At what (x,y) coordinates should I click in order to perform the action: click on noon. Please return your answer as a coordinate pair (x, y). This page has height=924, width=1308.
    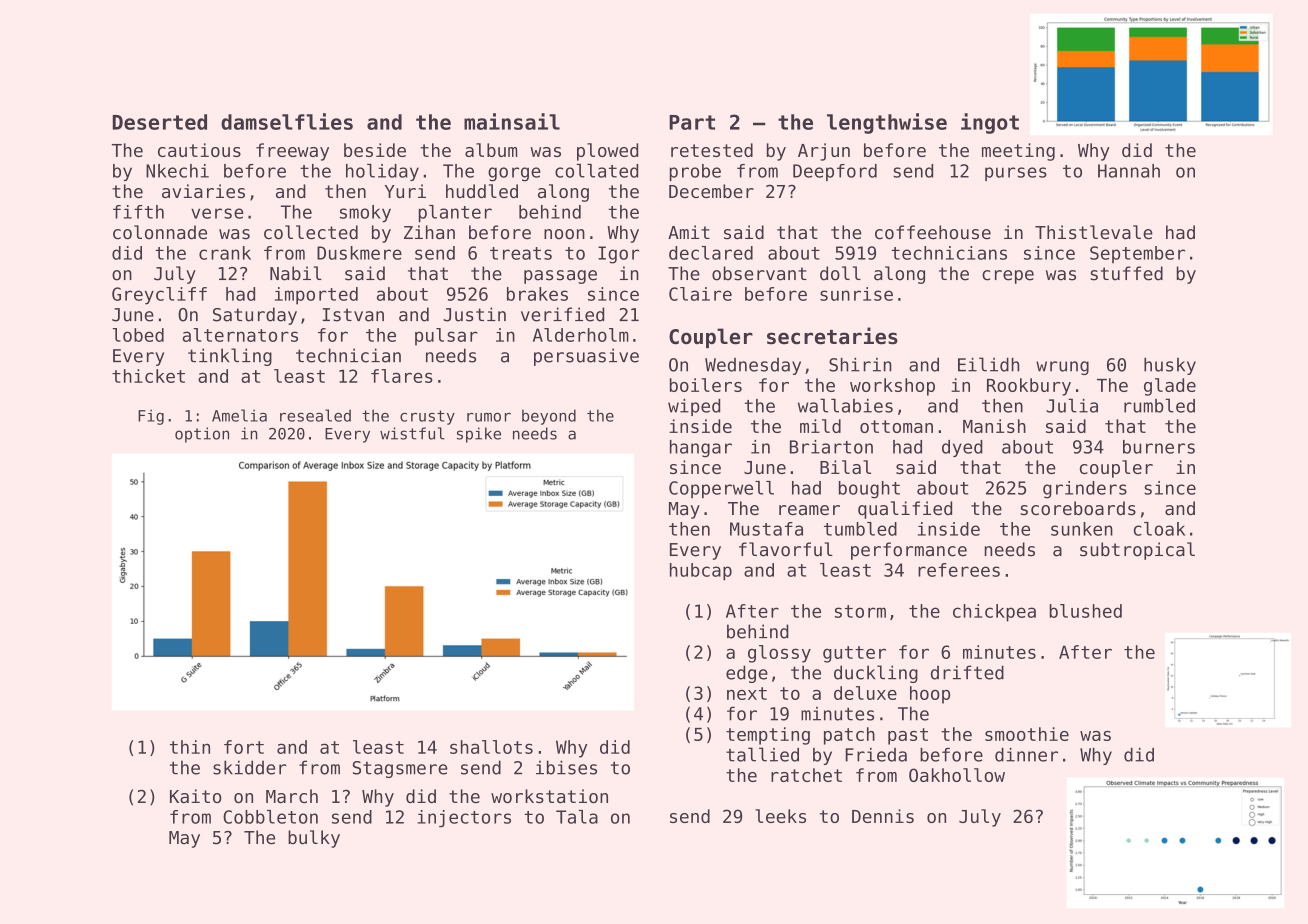
    Looking at the image, I should click on (564, 234).
